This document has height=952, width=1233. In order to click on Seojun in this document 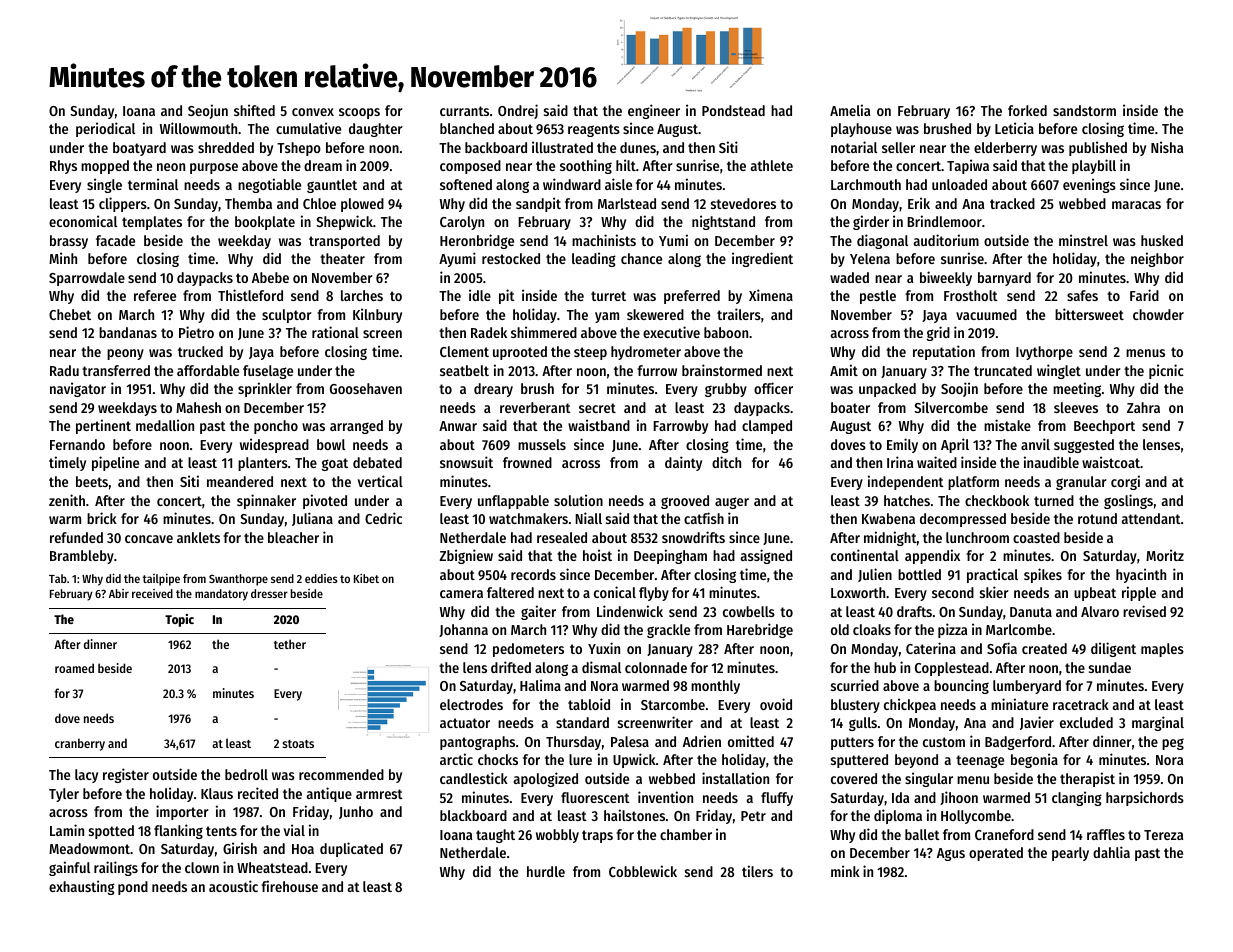, I will do `click(208, 111)`.
